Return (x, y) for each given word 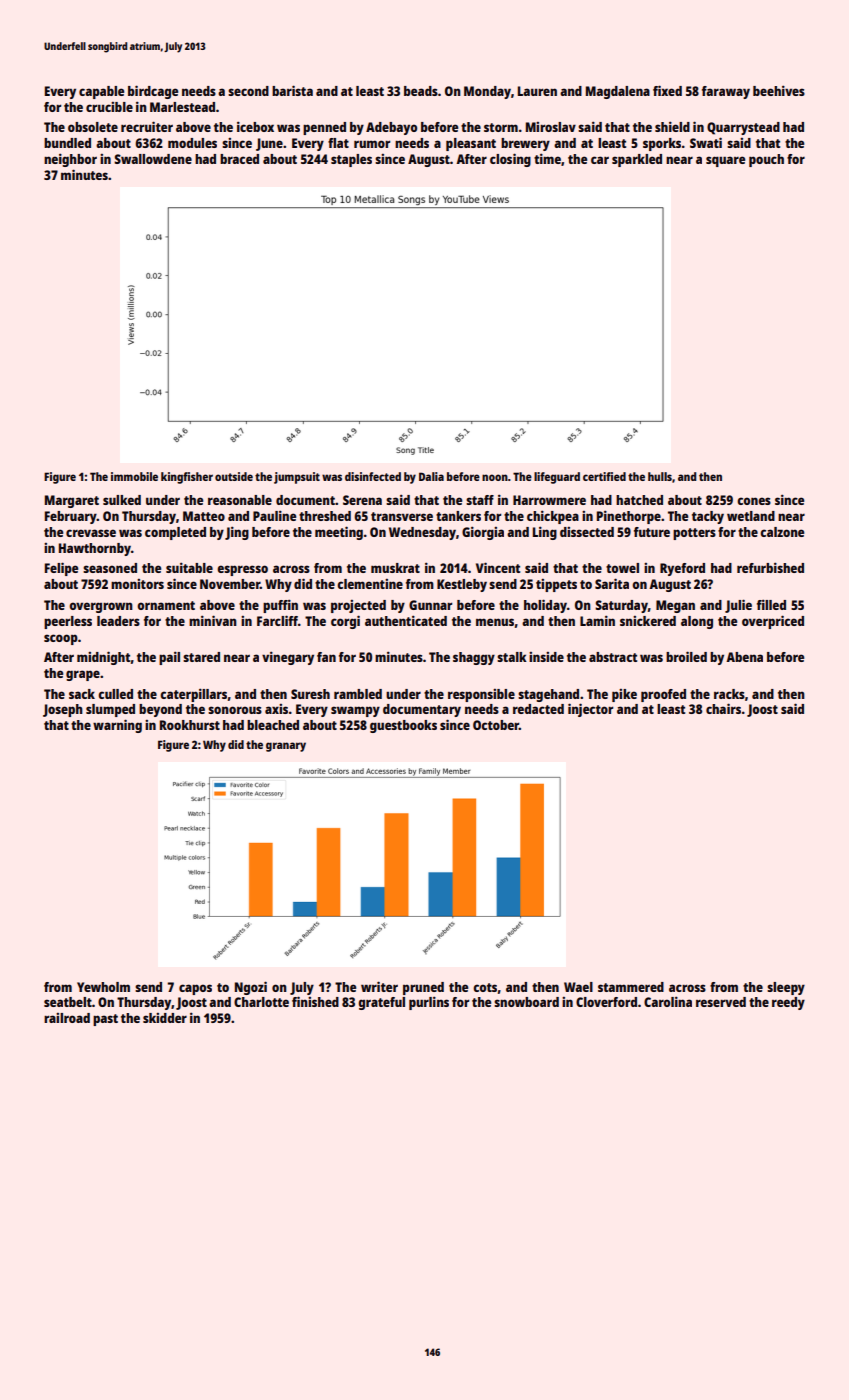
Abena (744, 657)
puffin (280, 606)
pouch (766, 160)
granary (286, 747)
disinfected (373, 476)
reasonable (240, 500)
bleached (273, 725)
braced (239, 159)
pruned (423, 988)
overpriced (773, 622)
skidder (165, 1018)
